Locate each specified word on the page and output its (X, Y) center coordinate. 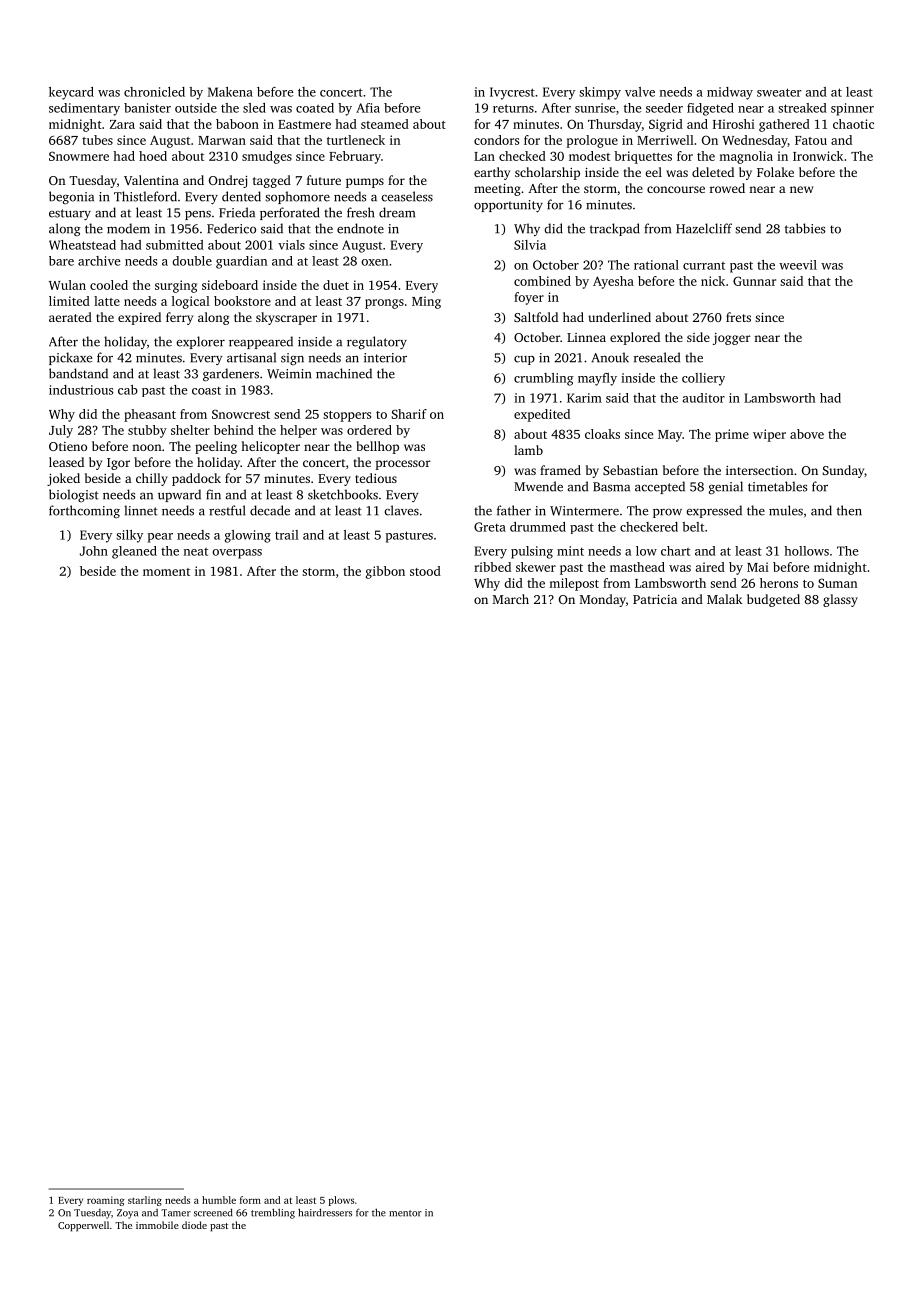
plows (341, 1201)
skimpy (600, 93)
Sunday (843, 471)
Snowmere (79, 156)
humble (219, 1200)
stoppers (347, 416)
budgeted (773, 600)
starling (145, 1201)
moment (166, 572)
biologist (74, 495)
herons (779, 583)
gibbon (385, 572)
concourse (676, 189)
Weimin (289, 374)
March (511, 599)
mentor (405, 1213)
